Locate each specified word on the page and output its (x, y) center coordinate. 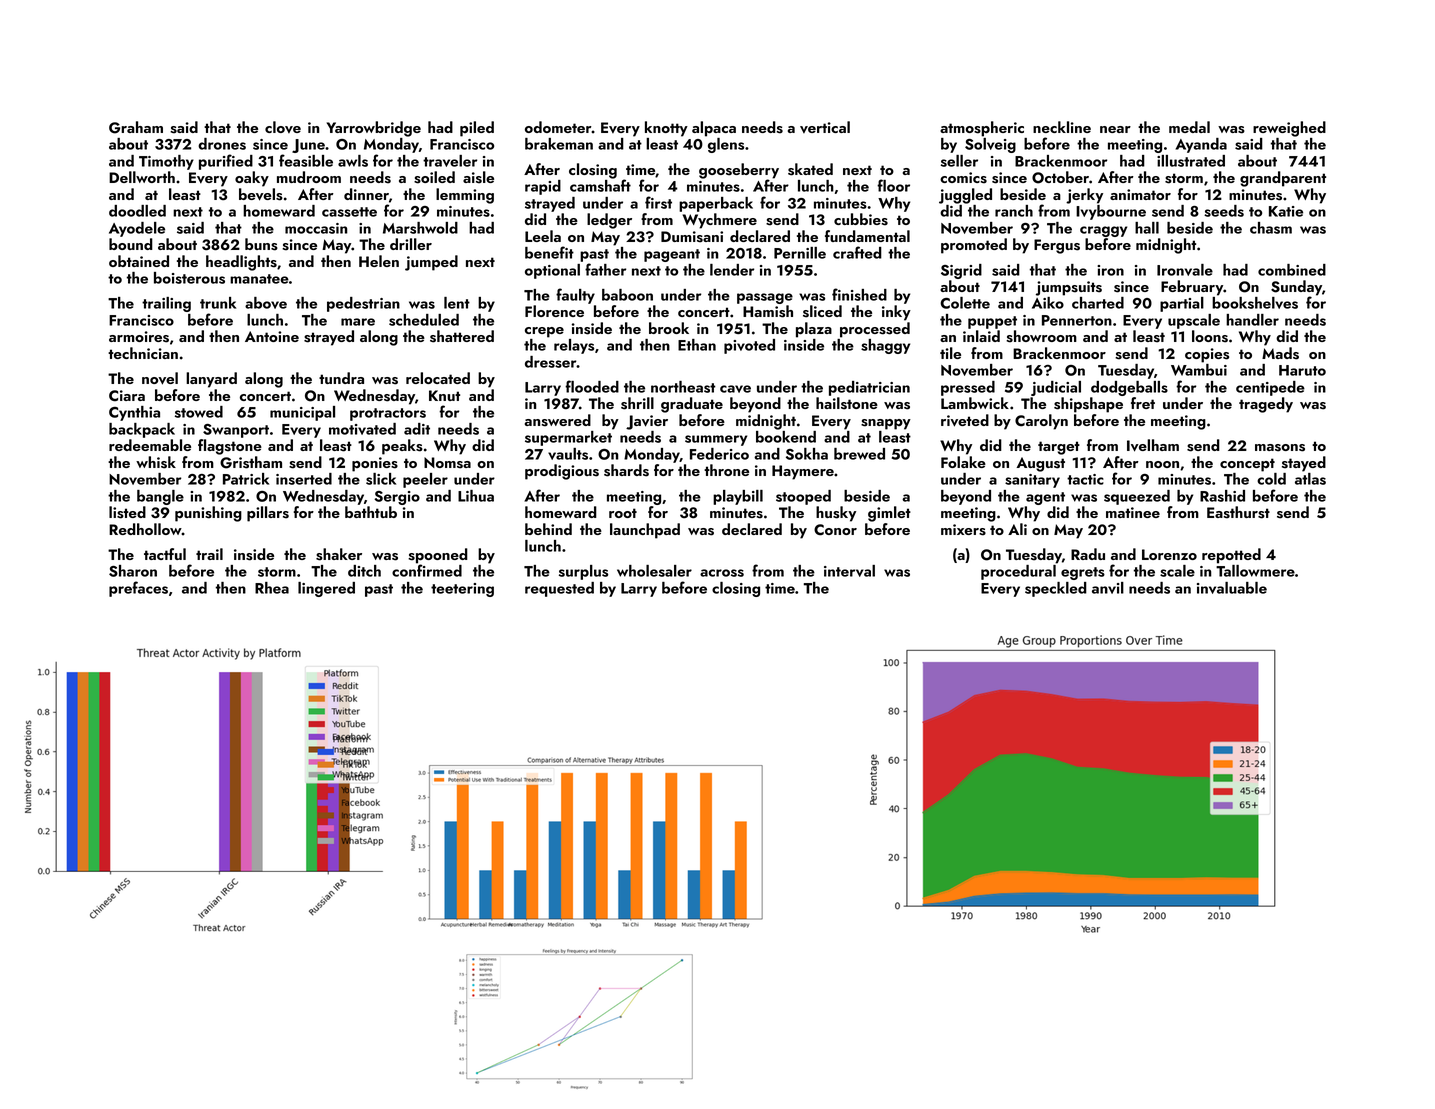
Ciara (127, 396)
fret (1143, 403)
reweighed (1289, 129)
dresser (551, 362)
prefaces (138, 589)
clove (283, 127)
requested (559, 589)
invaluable (1232, 588)
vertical (825, 127)
